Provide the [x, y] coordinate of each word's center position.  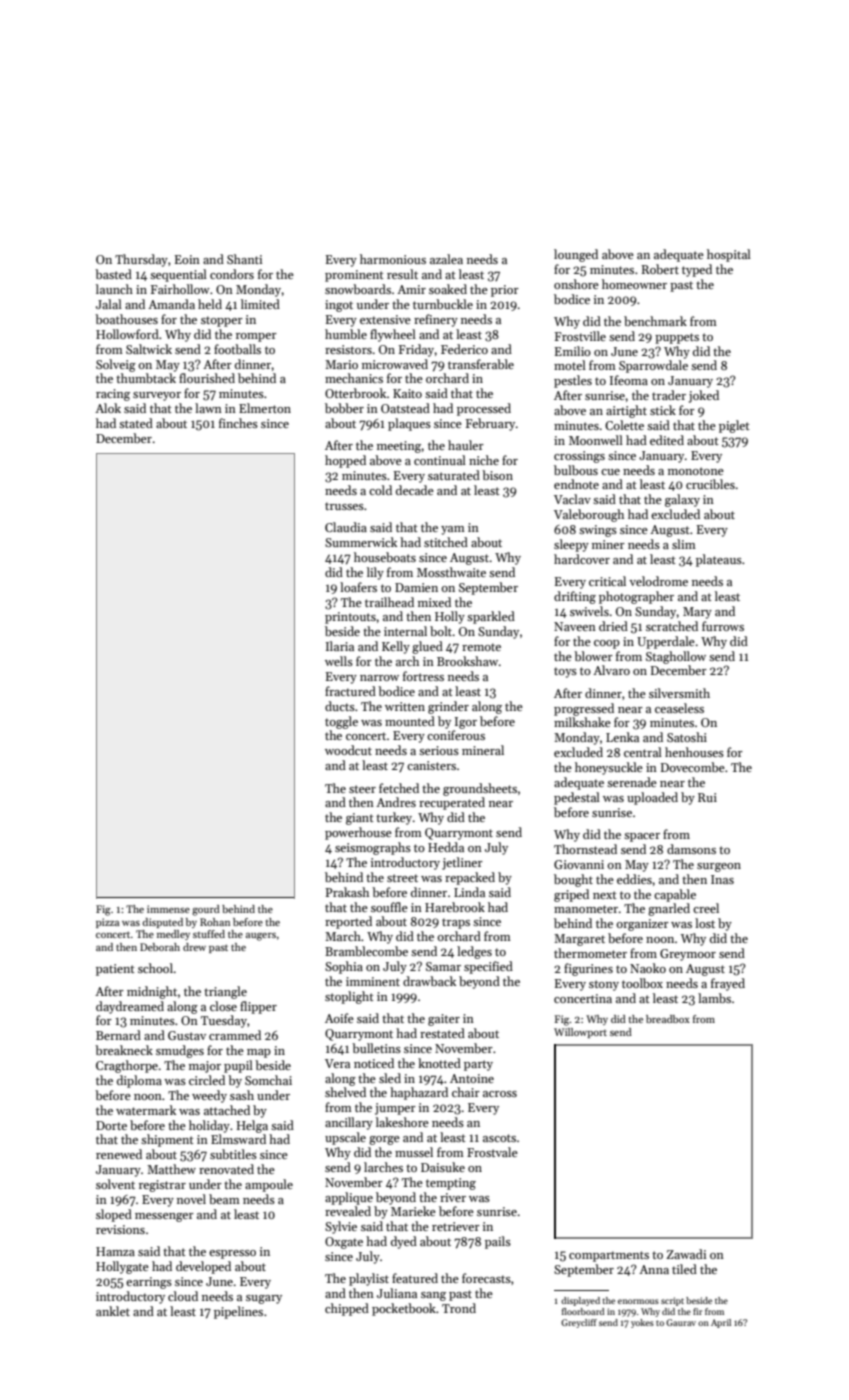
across [500, 1094]
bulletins [376, 1048]
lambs [714, 998]
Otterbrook [356, 393]
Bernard [118, 1035]
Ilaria [340, 646]
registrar [162, 1186]
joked [704, 396]
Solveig [116, 365]
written [405, 706]
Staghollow [676, 657]
